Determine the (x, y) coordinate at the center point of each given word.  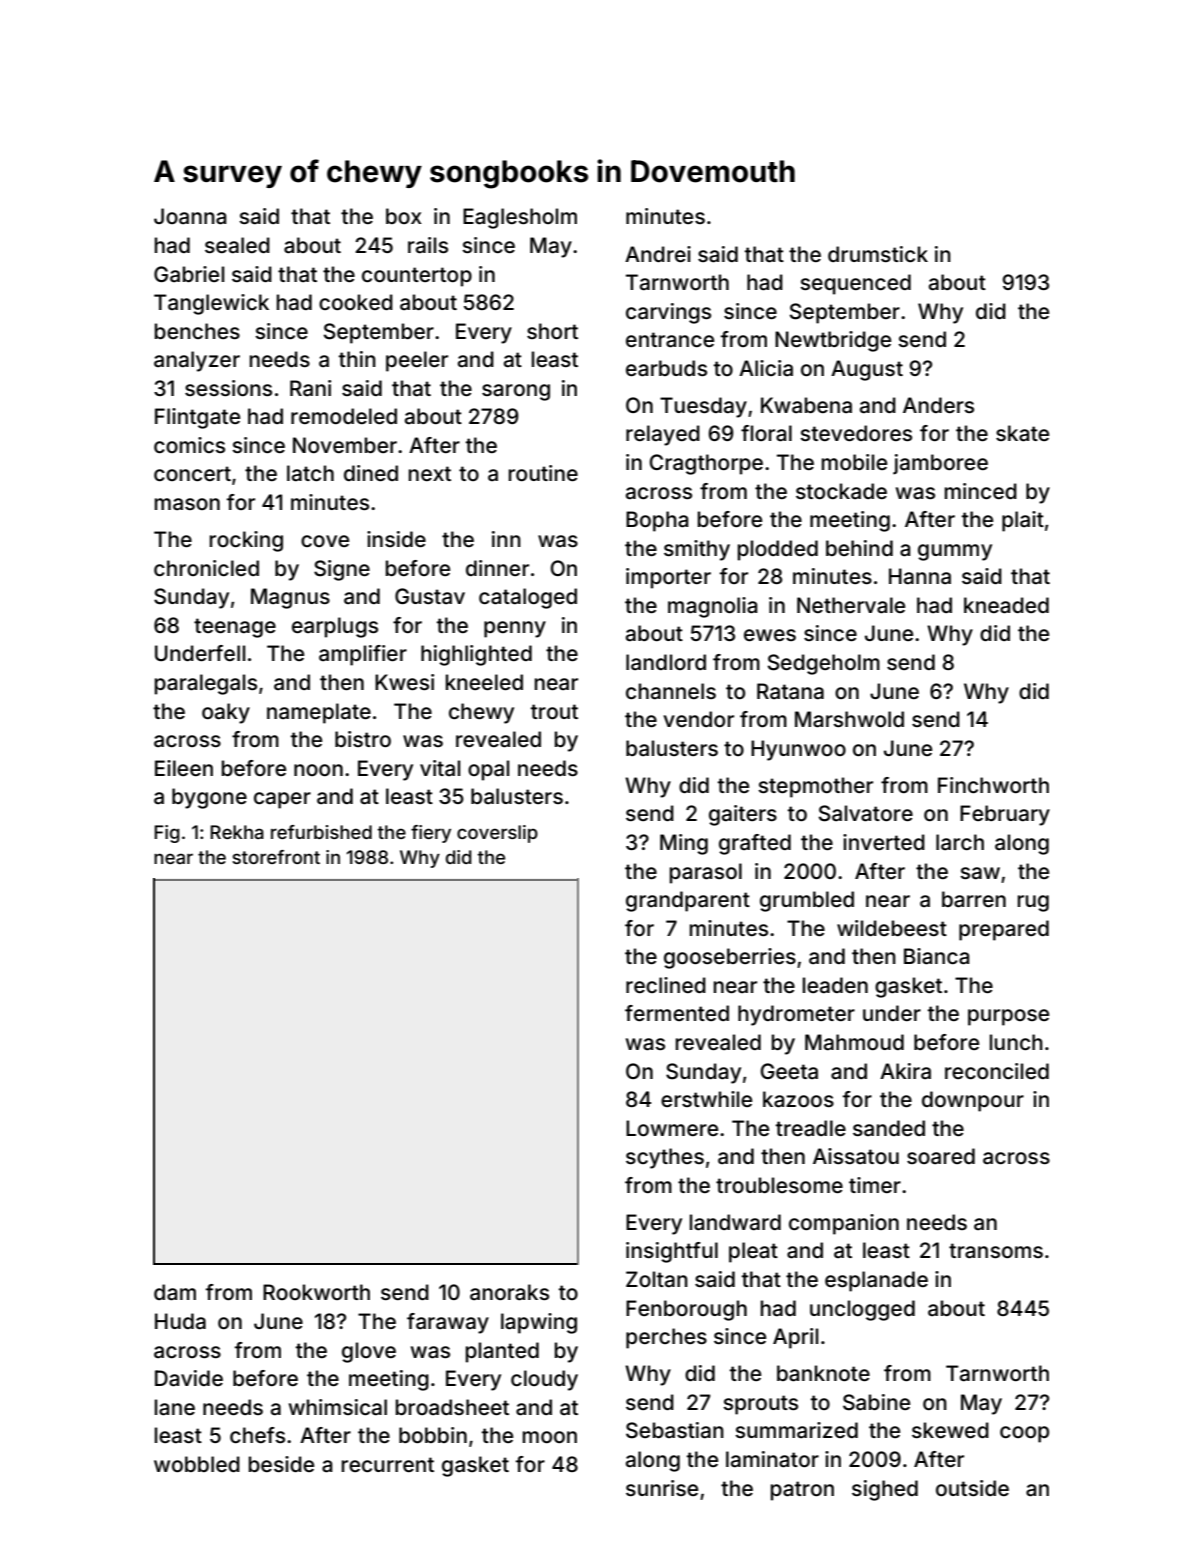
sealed (237, 245)
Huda (180, 1321)
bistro (363, 739)
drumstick (878, 254)
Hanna (920, 576)
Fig (167, 834)
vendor (698, 719)
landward (735, 1222)
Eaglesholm (520, 218)
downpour (973, 1101)
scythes (665, 1158)
